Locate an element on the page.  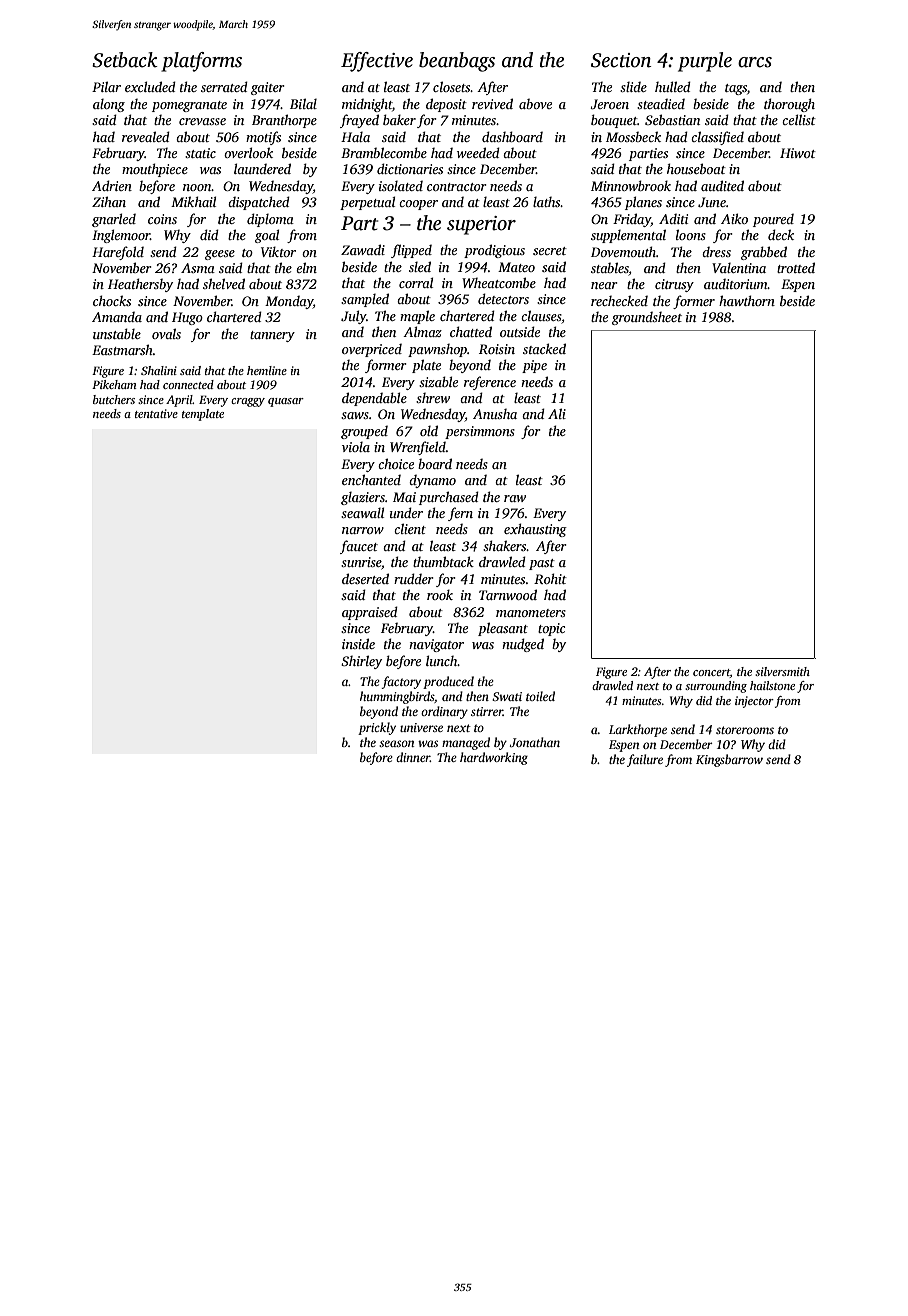
Setback is located at coordinates (125, 60).
